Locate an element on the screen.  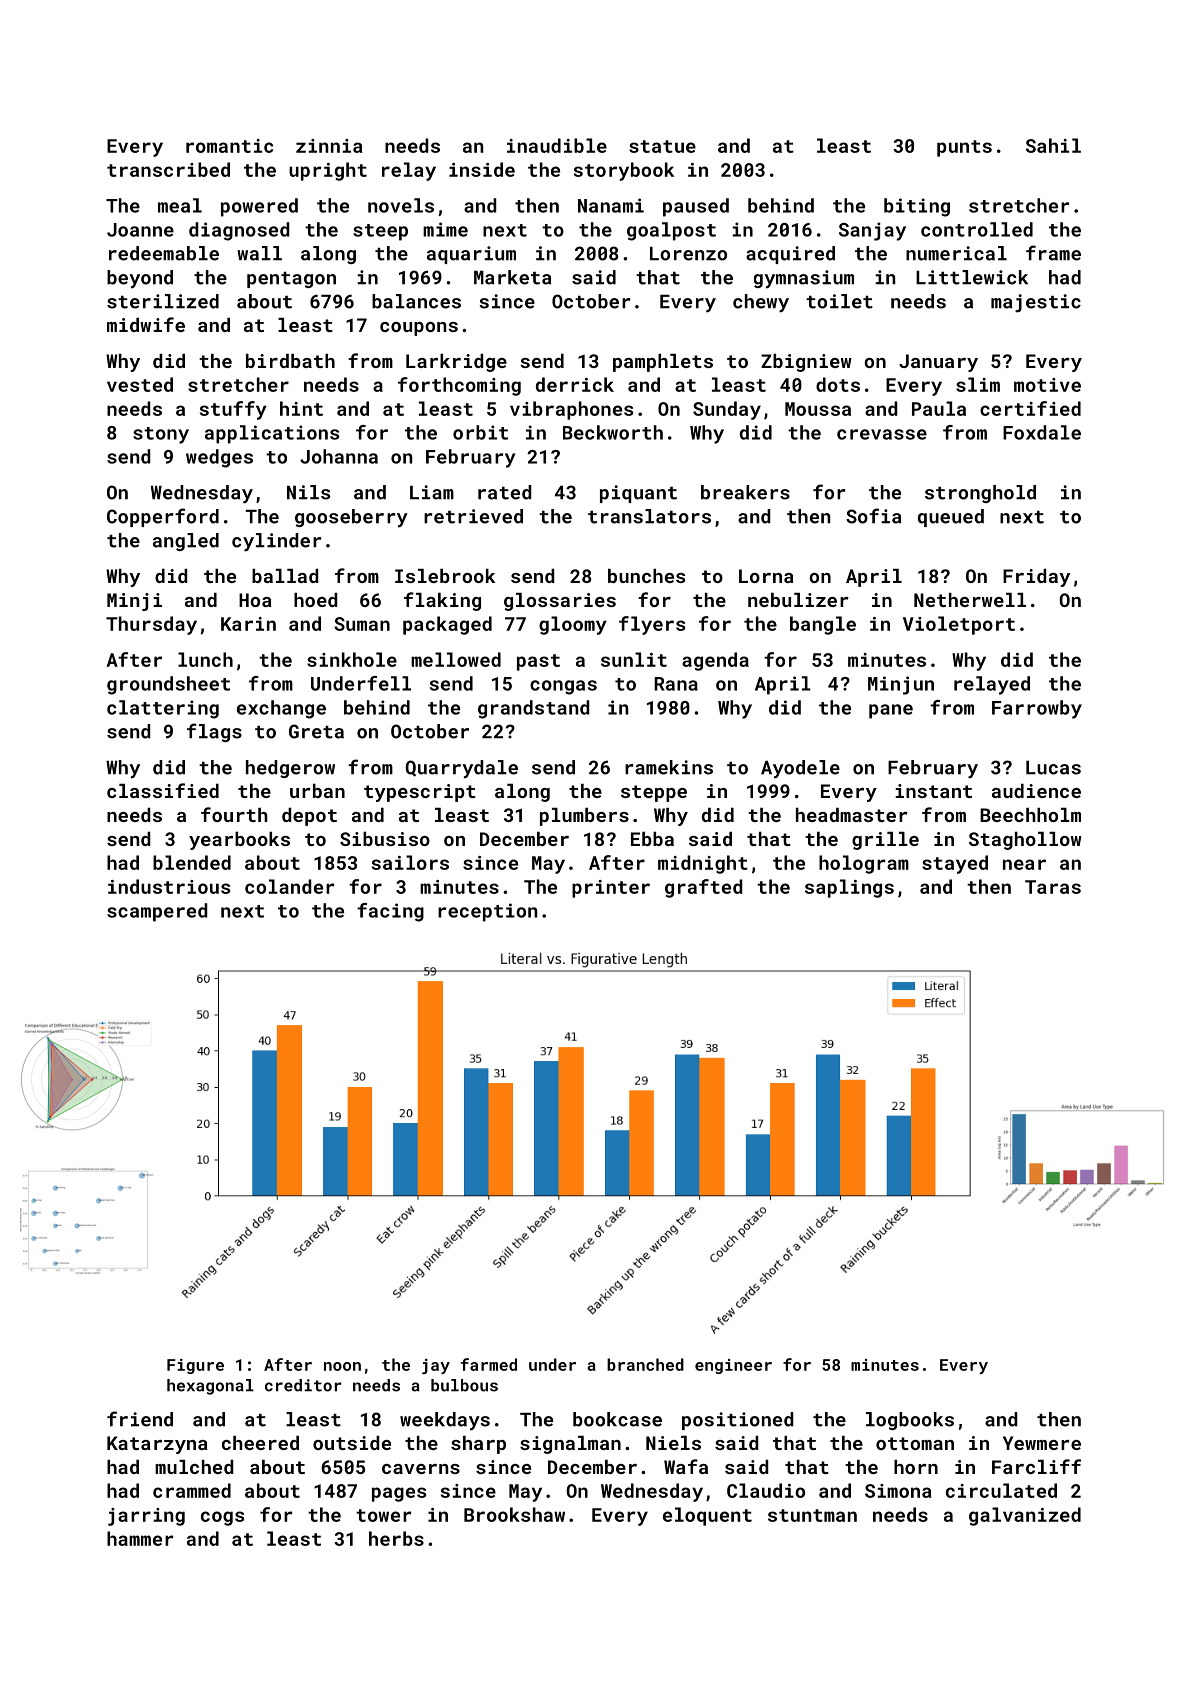
stony is located at coordinates (161, 435).
